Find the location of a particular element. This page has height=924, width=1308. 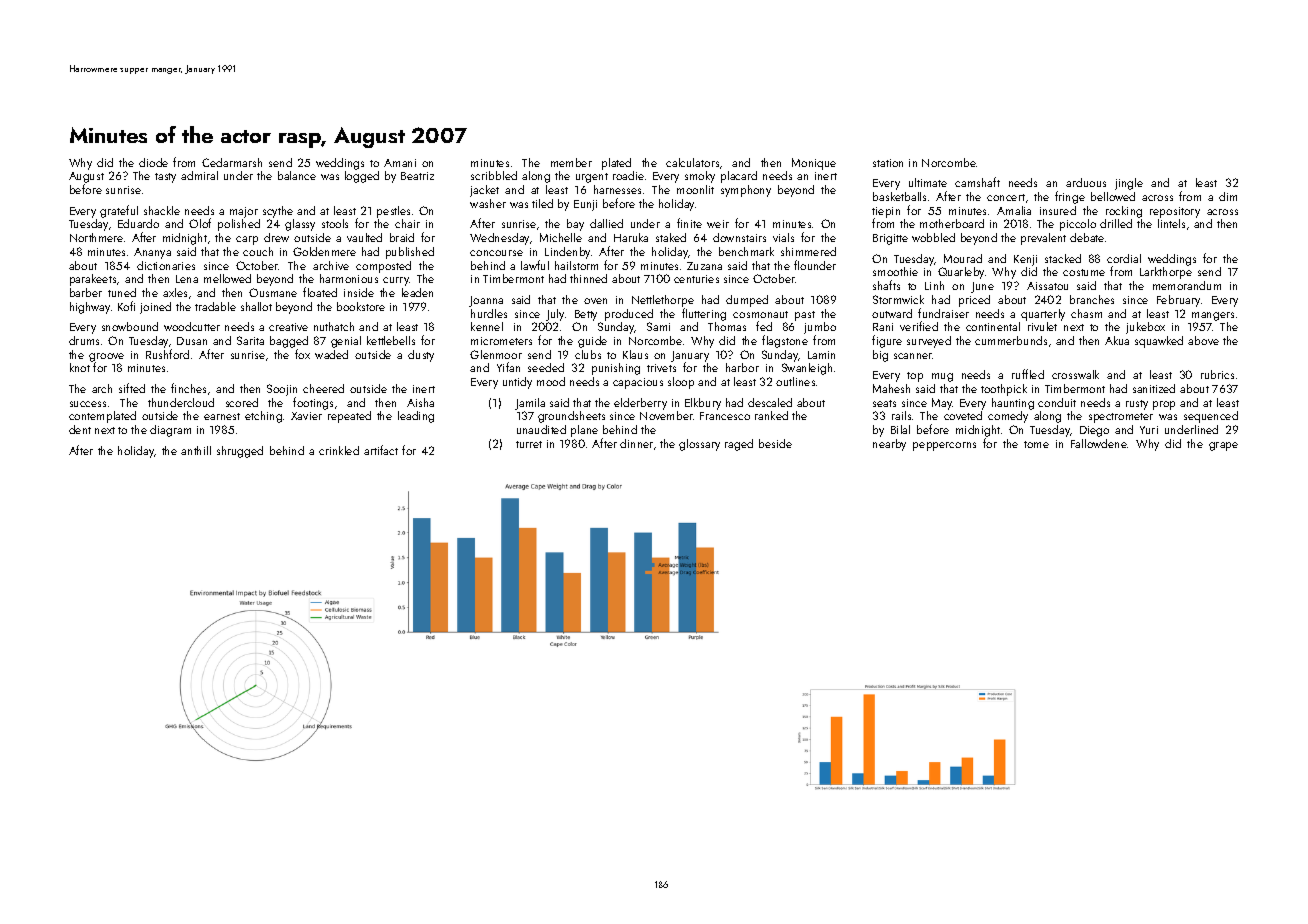

shrugged is located at coordinates (240, 452).
